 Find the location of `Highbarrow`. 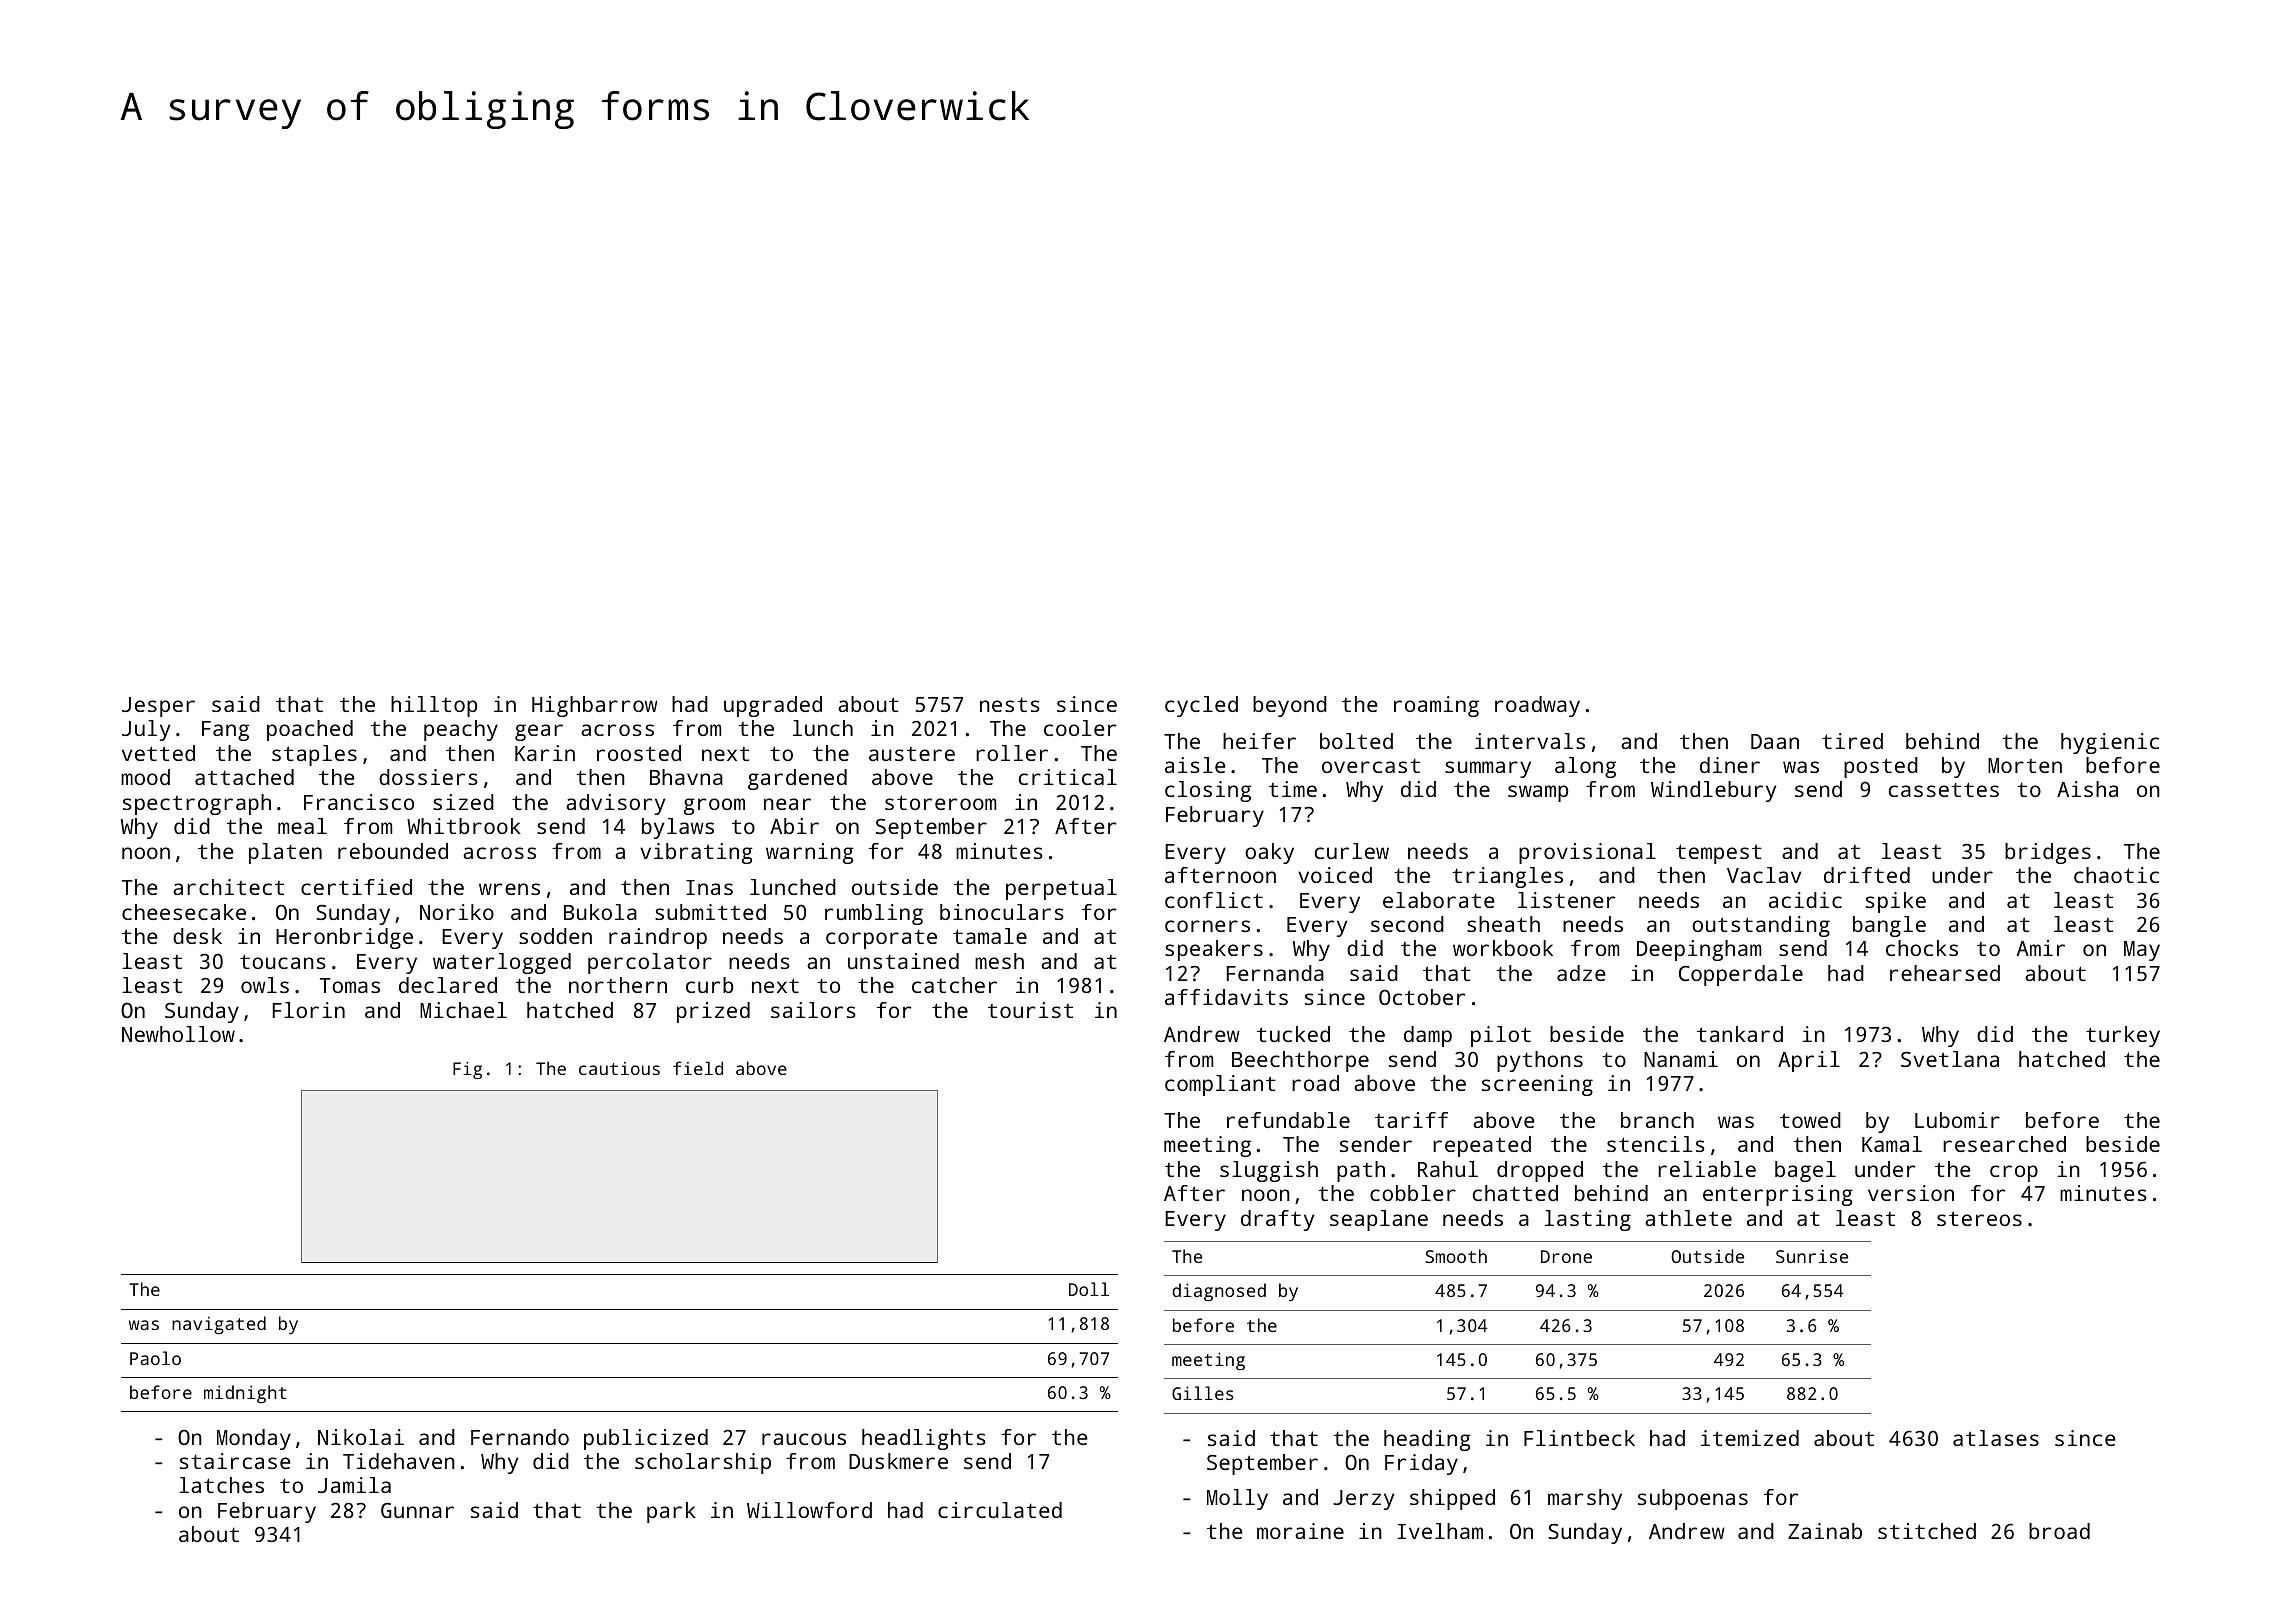

Highbarrow is located at coordinates (595, 706).
